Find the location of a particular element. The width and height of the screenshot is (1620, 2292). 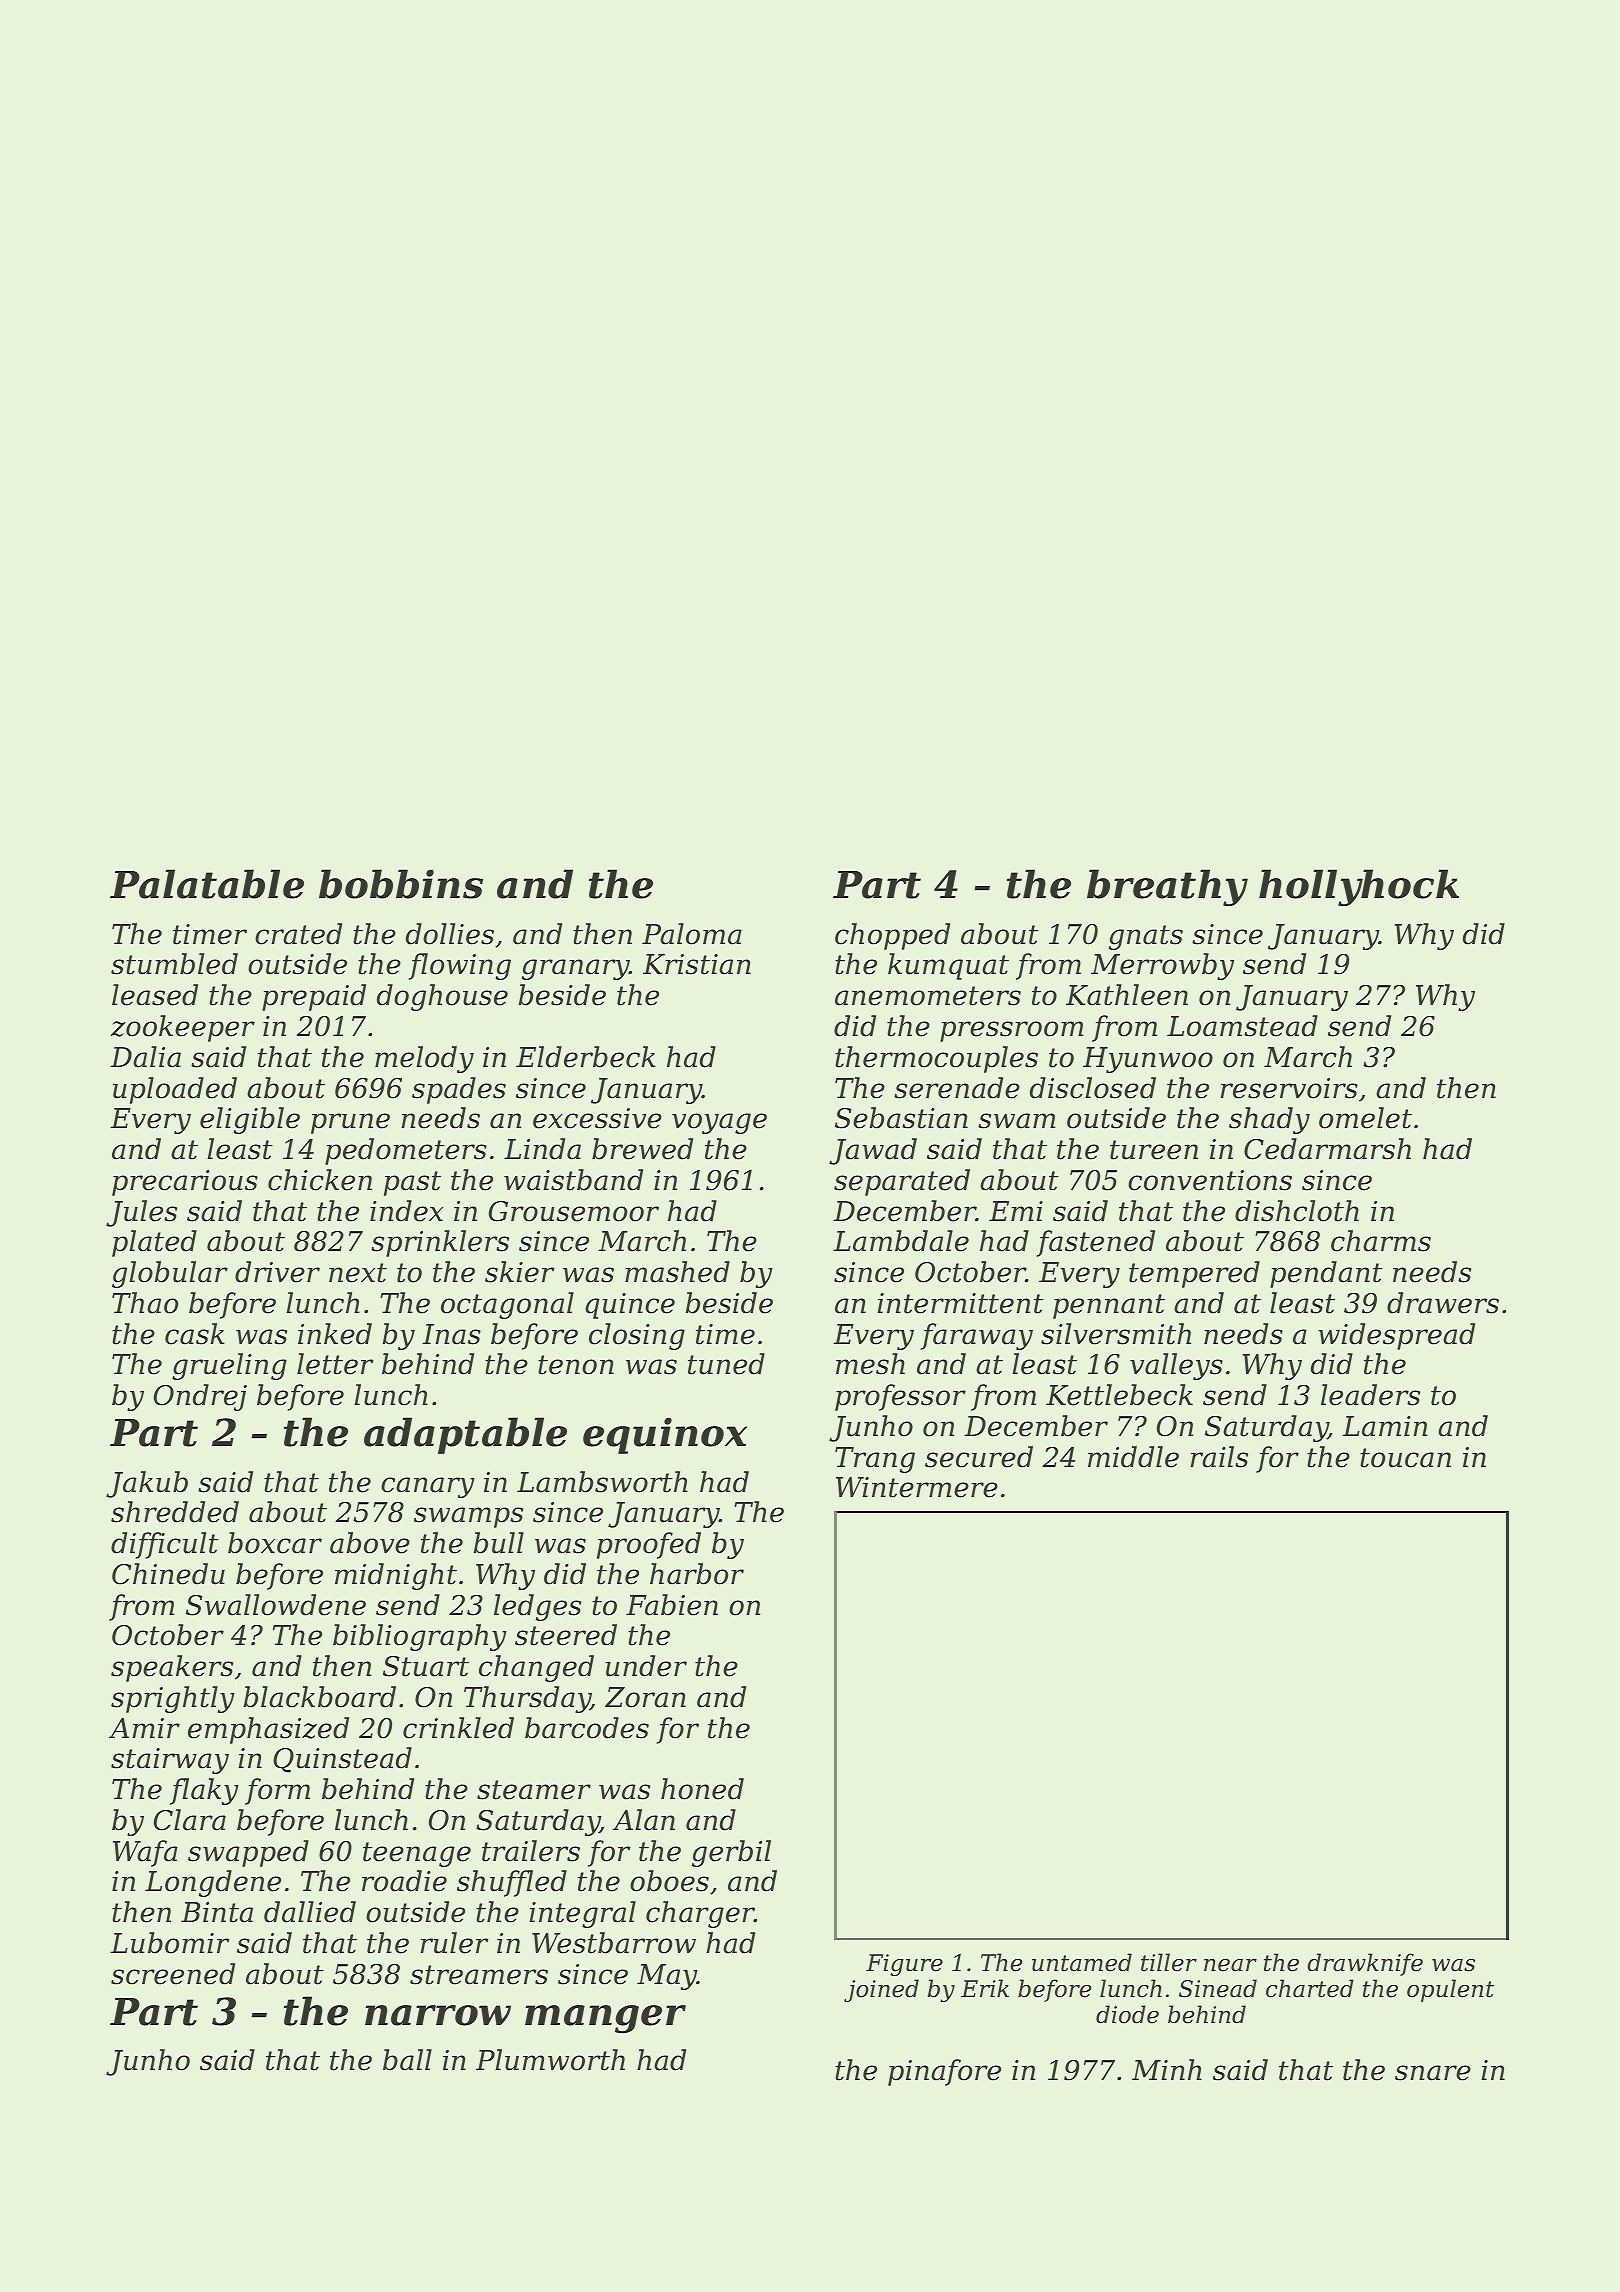

letter is located at coordinates (335, 1364).
